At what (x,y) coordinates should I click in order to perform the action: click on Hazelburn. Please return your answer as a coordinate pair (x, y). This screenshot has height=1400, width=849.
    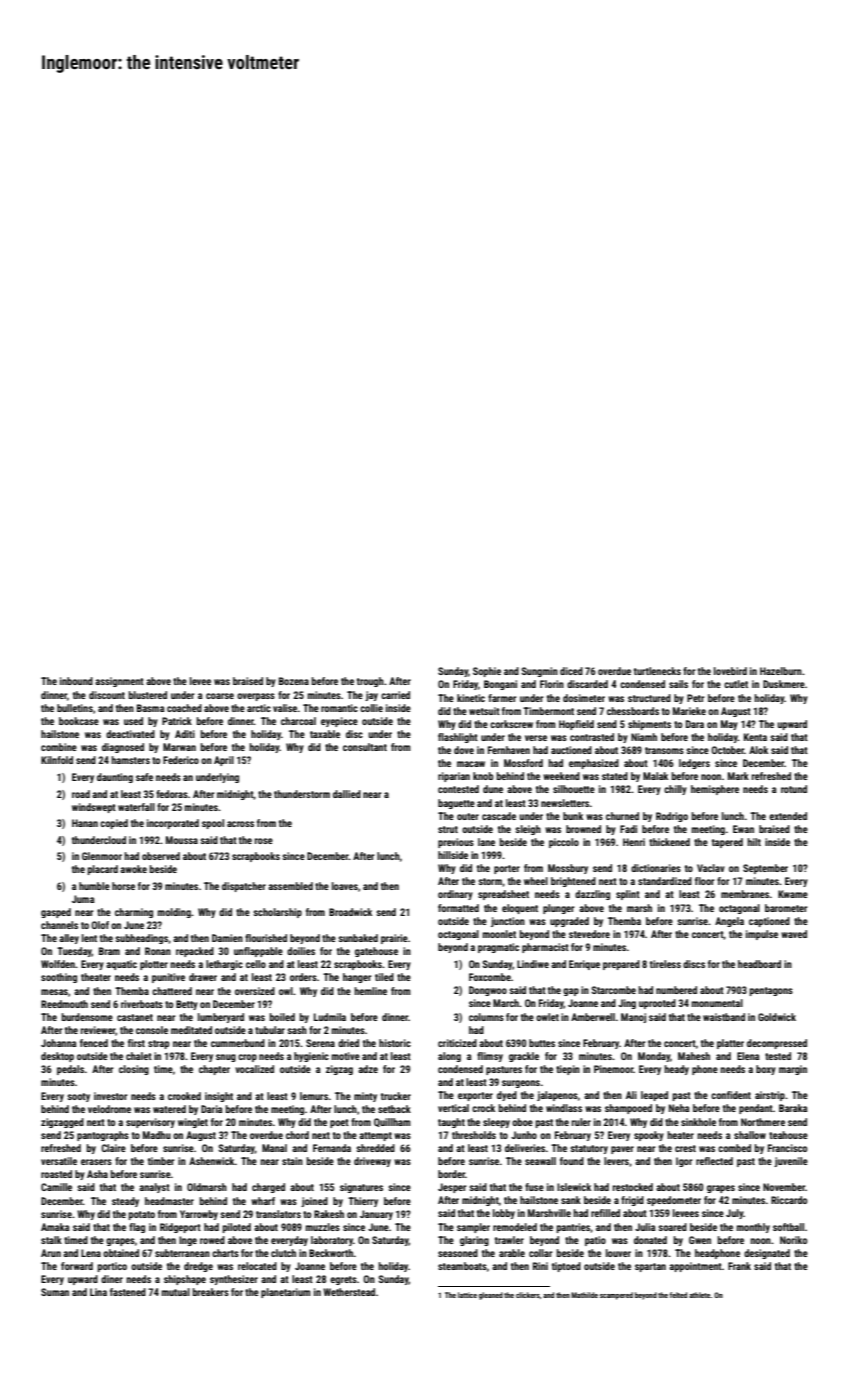
    Looking at the image, I should click on (781, 671).
